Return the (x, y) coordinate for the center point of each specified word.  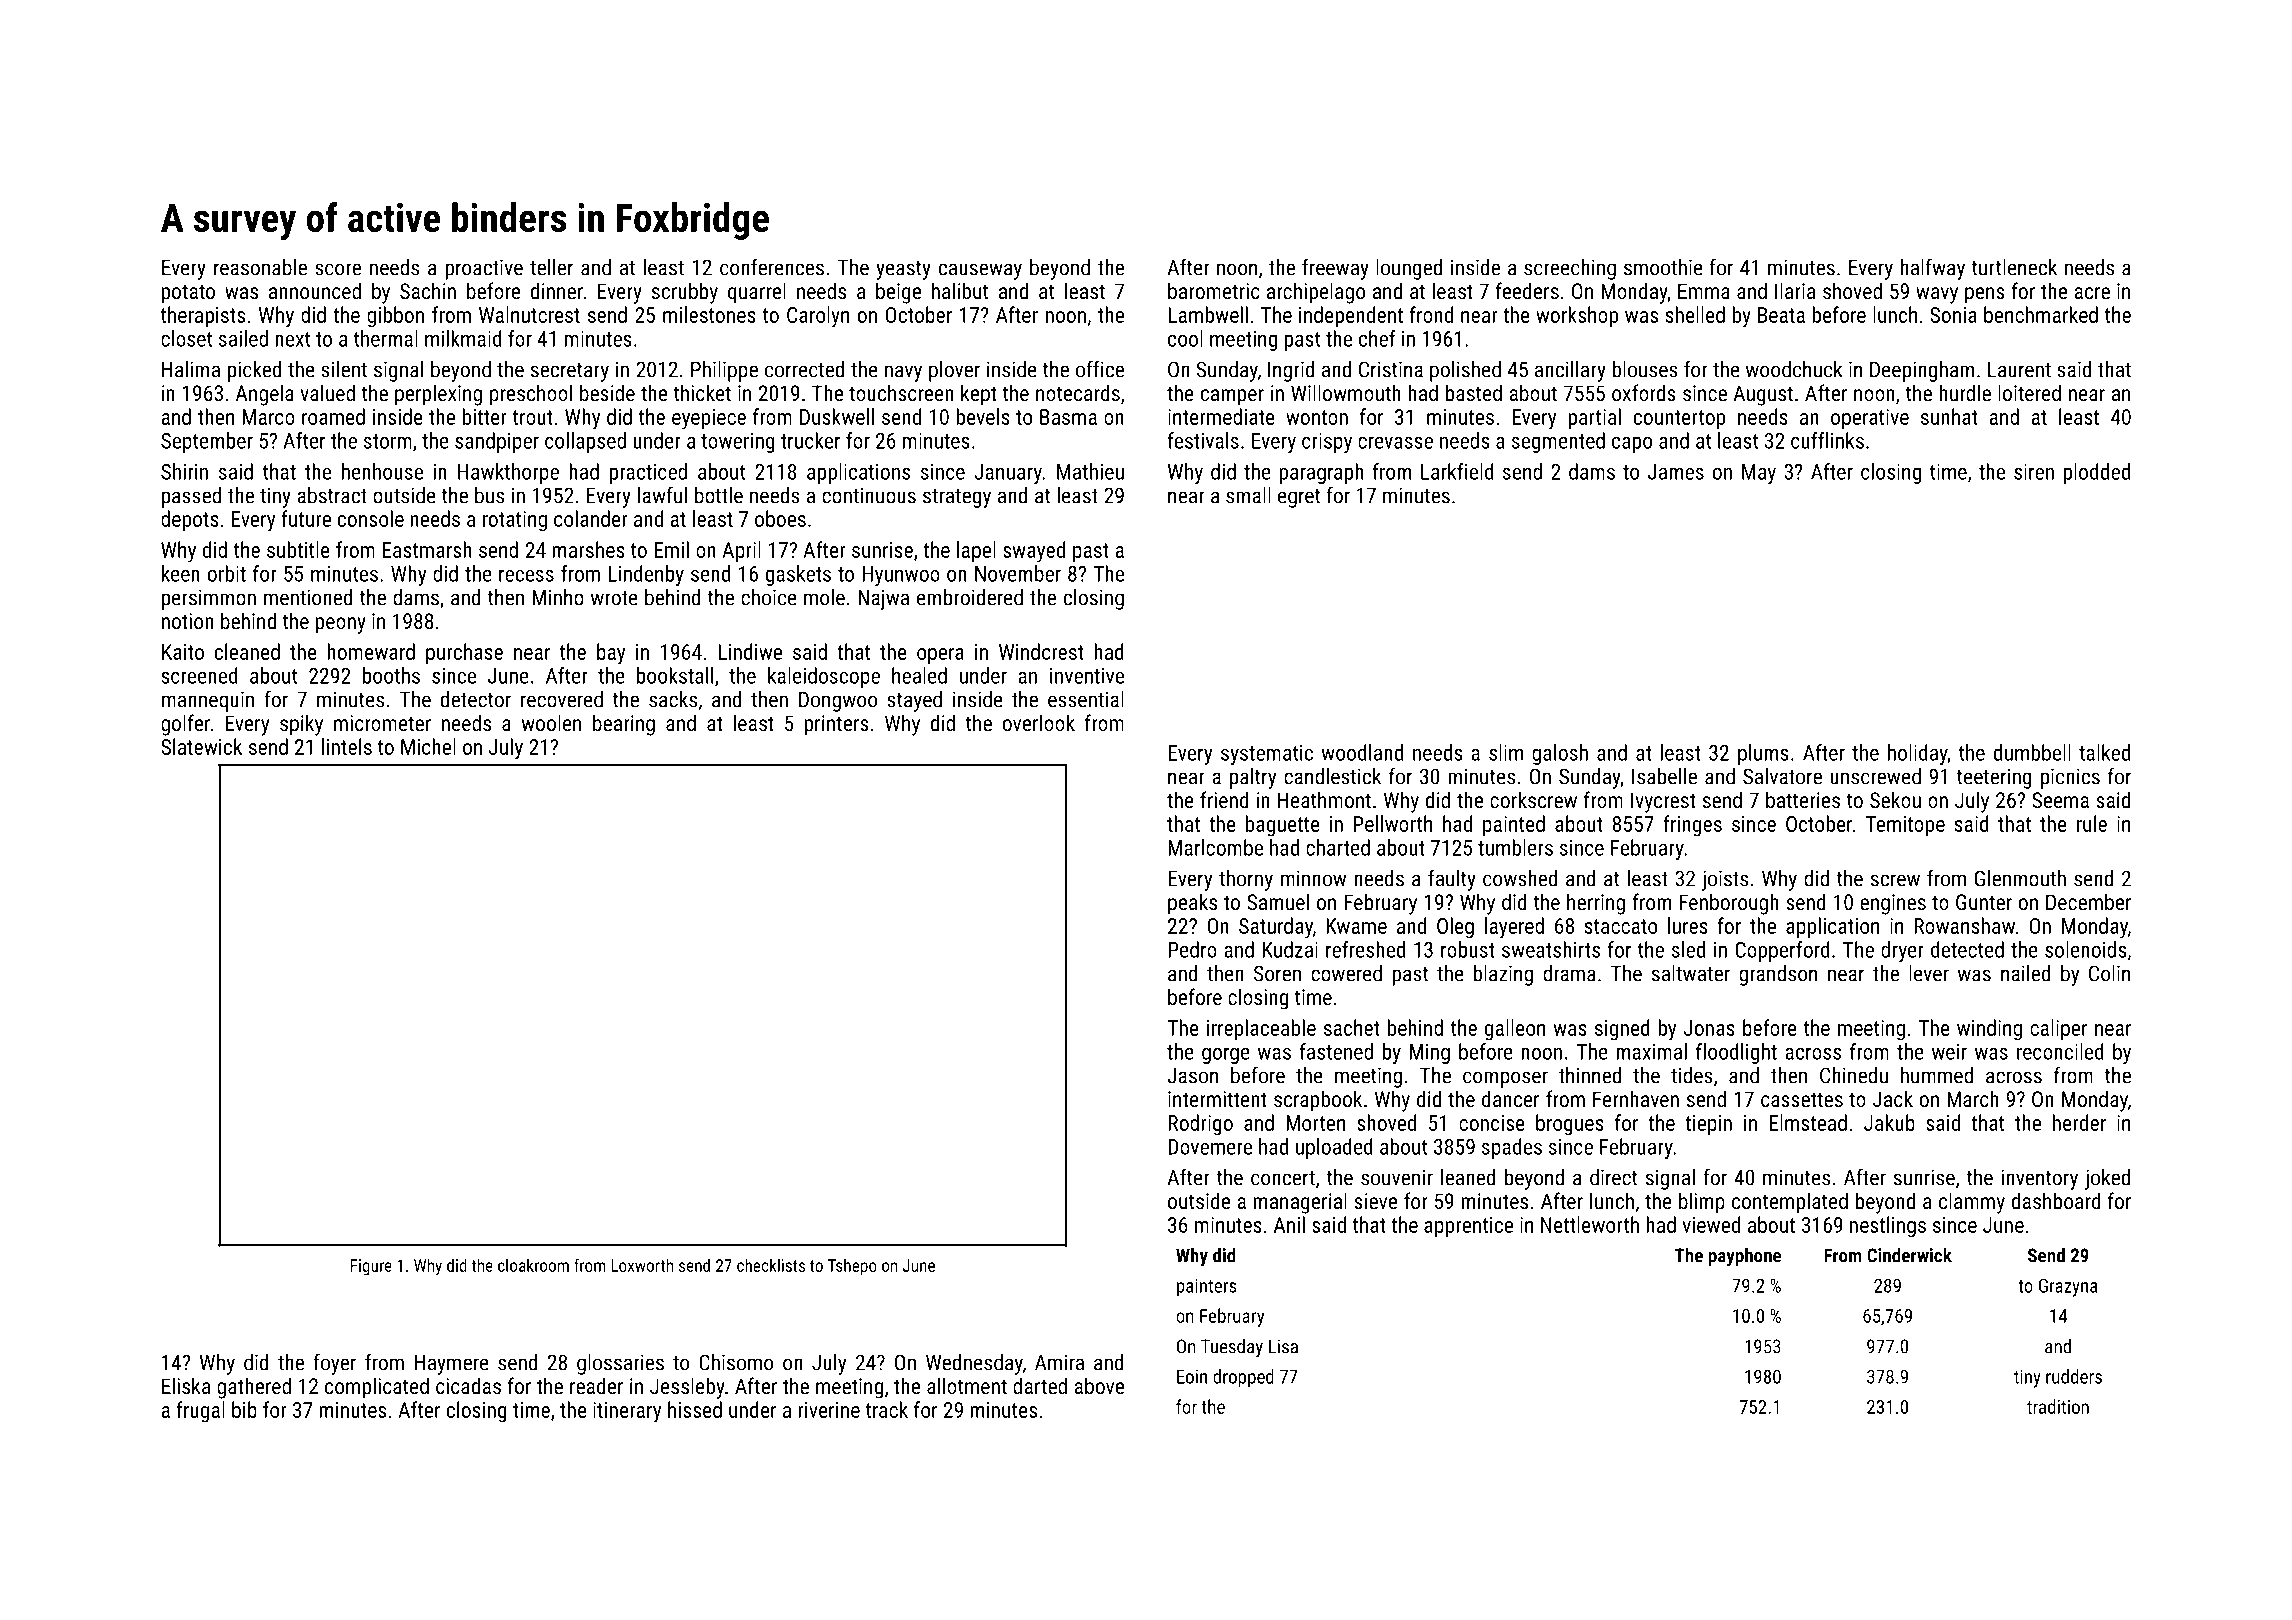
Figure (371, 1267)
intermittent (1217, 1099)
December (2088, 901)
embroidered (970, 597)
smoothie (1663, 267)
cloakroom (533, 1265)
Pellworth (1393, 823)
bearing (624, 725)
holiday (1917, 754)
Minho (558, 597)
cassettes (1802, 1099)
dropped (1243, 1378)
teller (551, 267)
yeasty (903, 270)
